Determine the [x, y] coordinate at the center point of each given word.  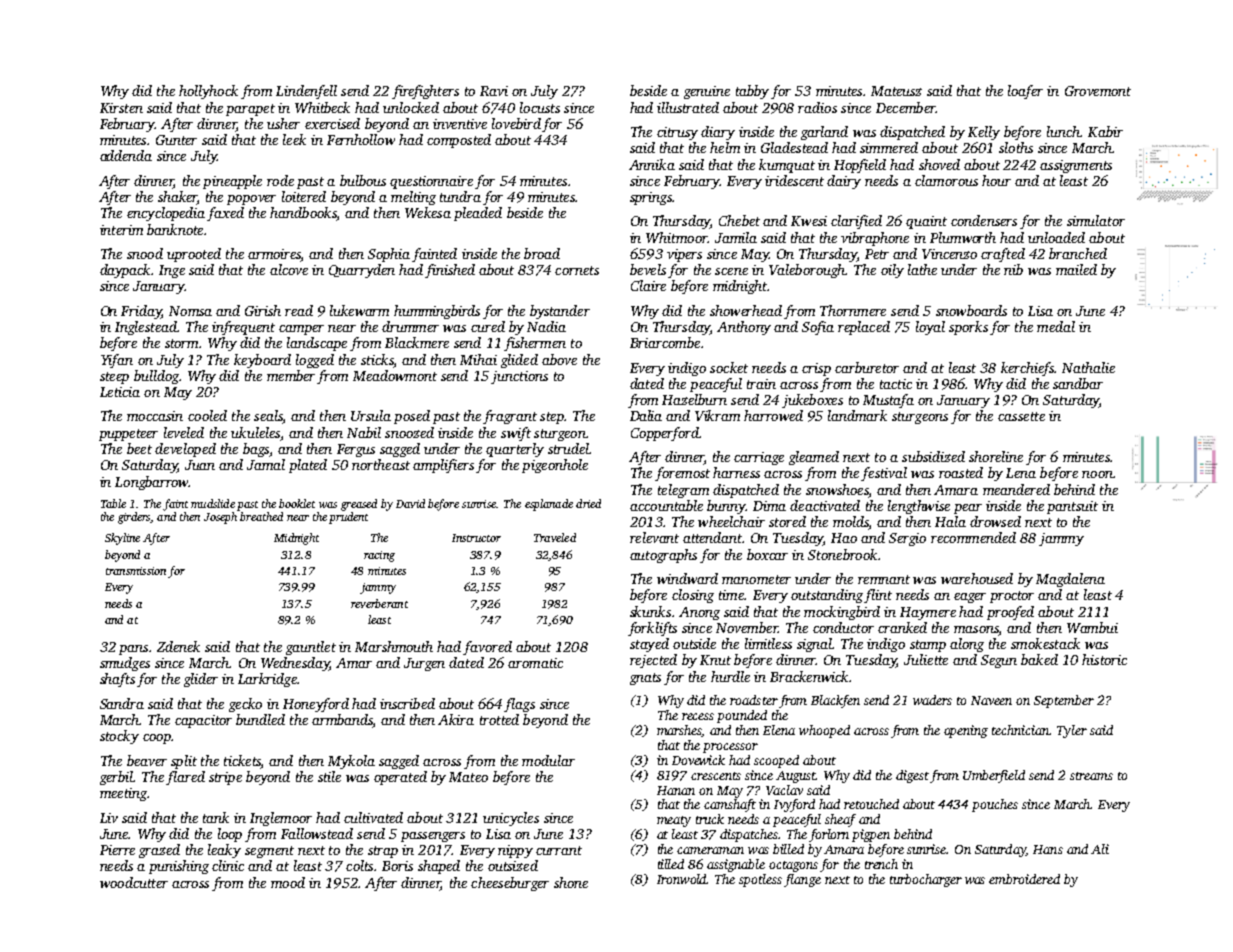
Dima [769, 506]
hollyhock [208, 92]
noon [1097, 474]
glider [201, 680]
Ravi [494, 91]
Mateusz [896, 91]
